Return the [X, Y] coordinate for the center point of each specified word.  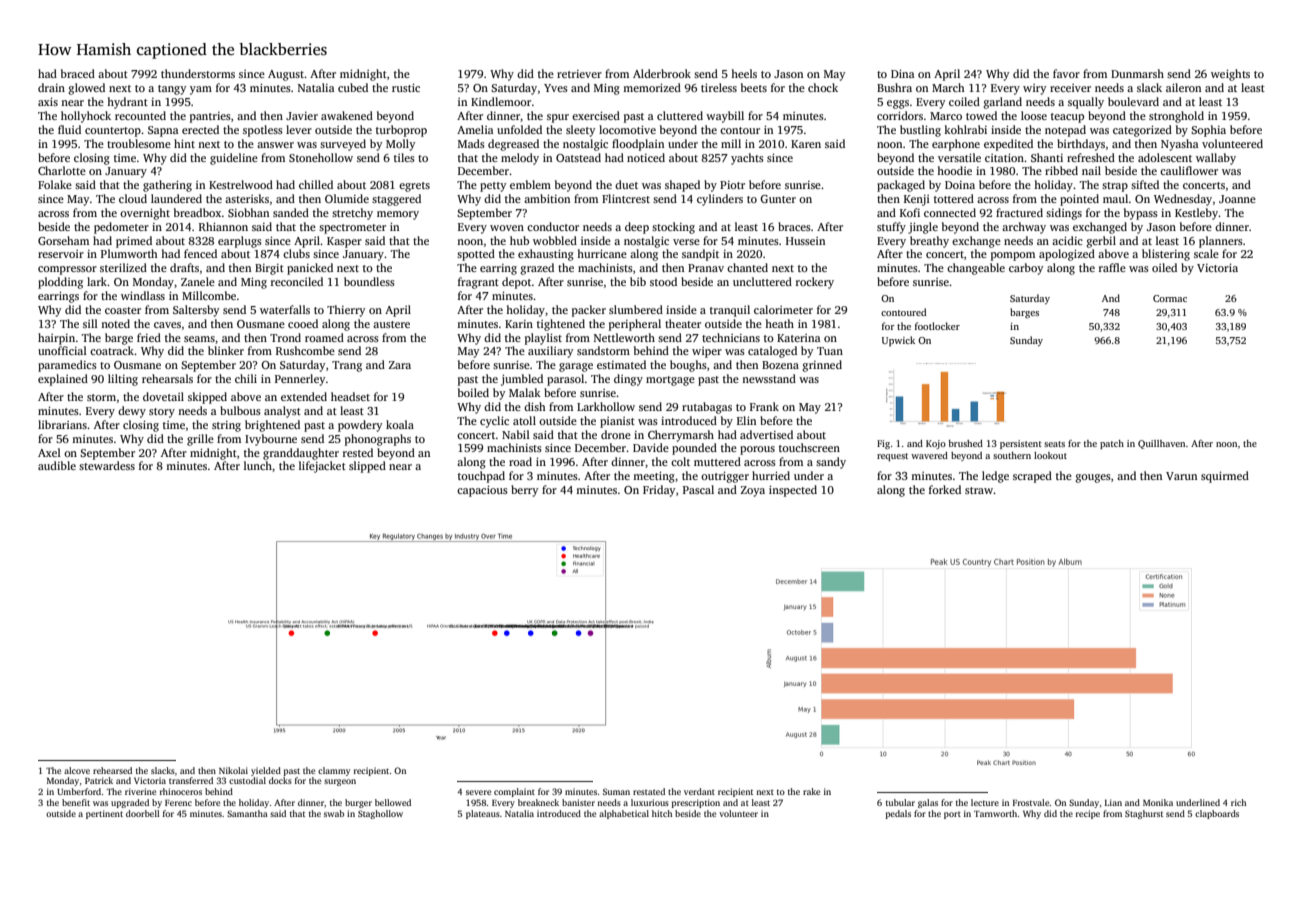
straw [979, 490]
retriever [579, 74]
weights [1230, 75]
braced [78, 73]
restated [649, 791]
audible [57, 465]
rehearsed [112, 770]
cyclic [494, 422]
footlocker [937, 326]
